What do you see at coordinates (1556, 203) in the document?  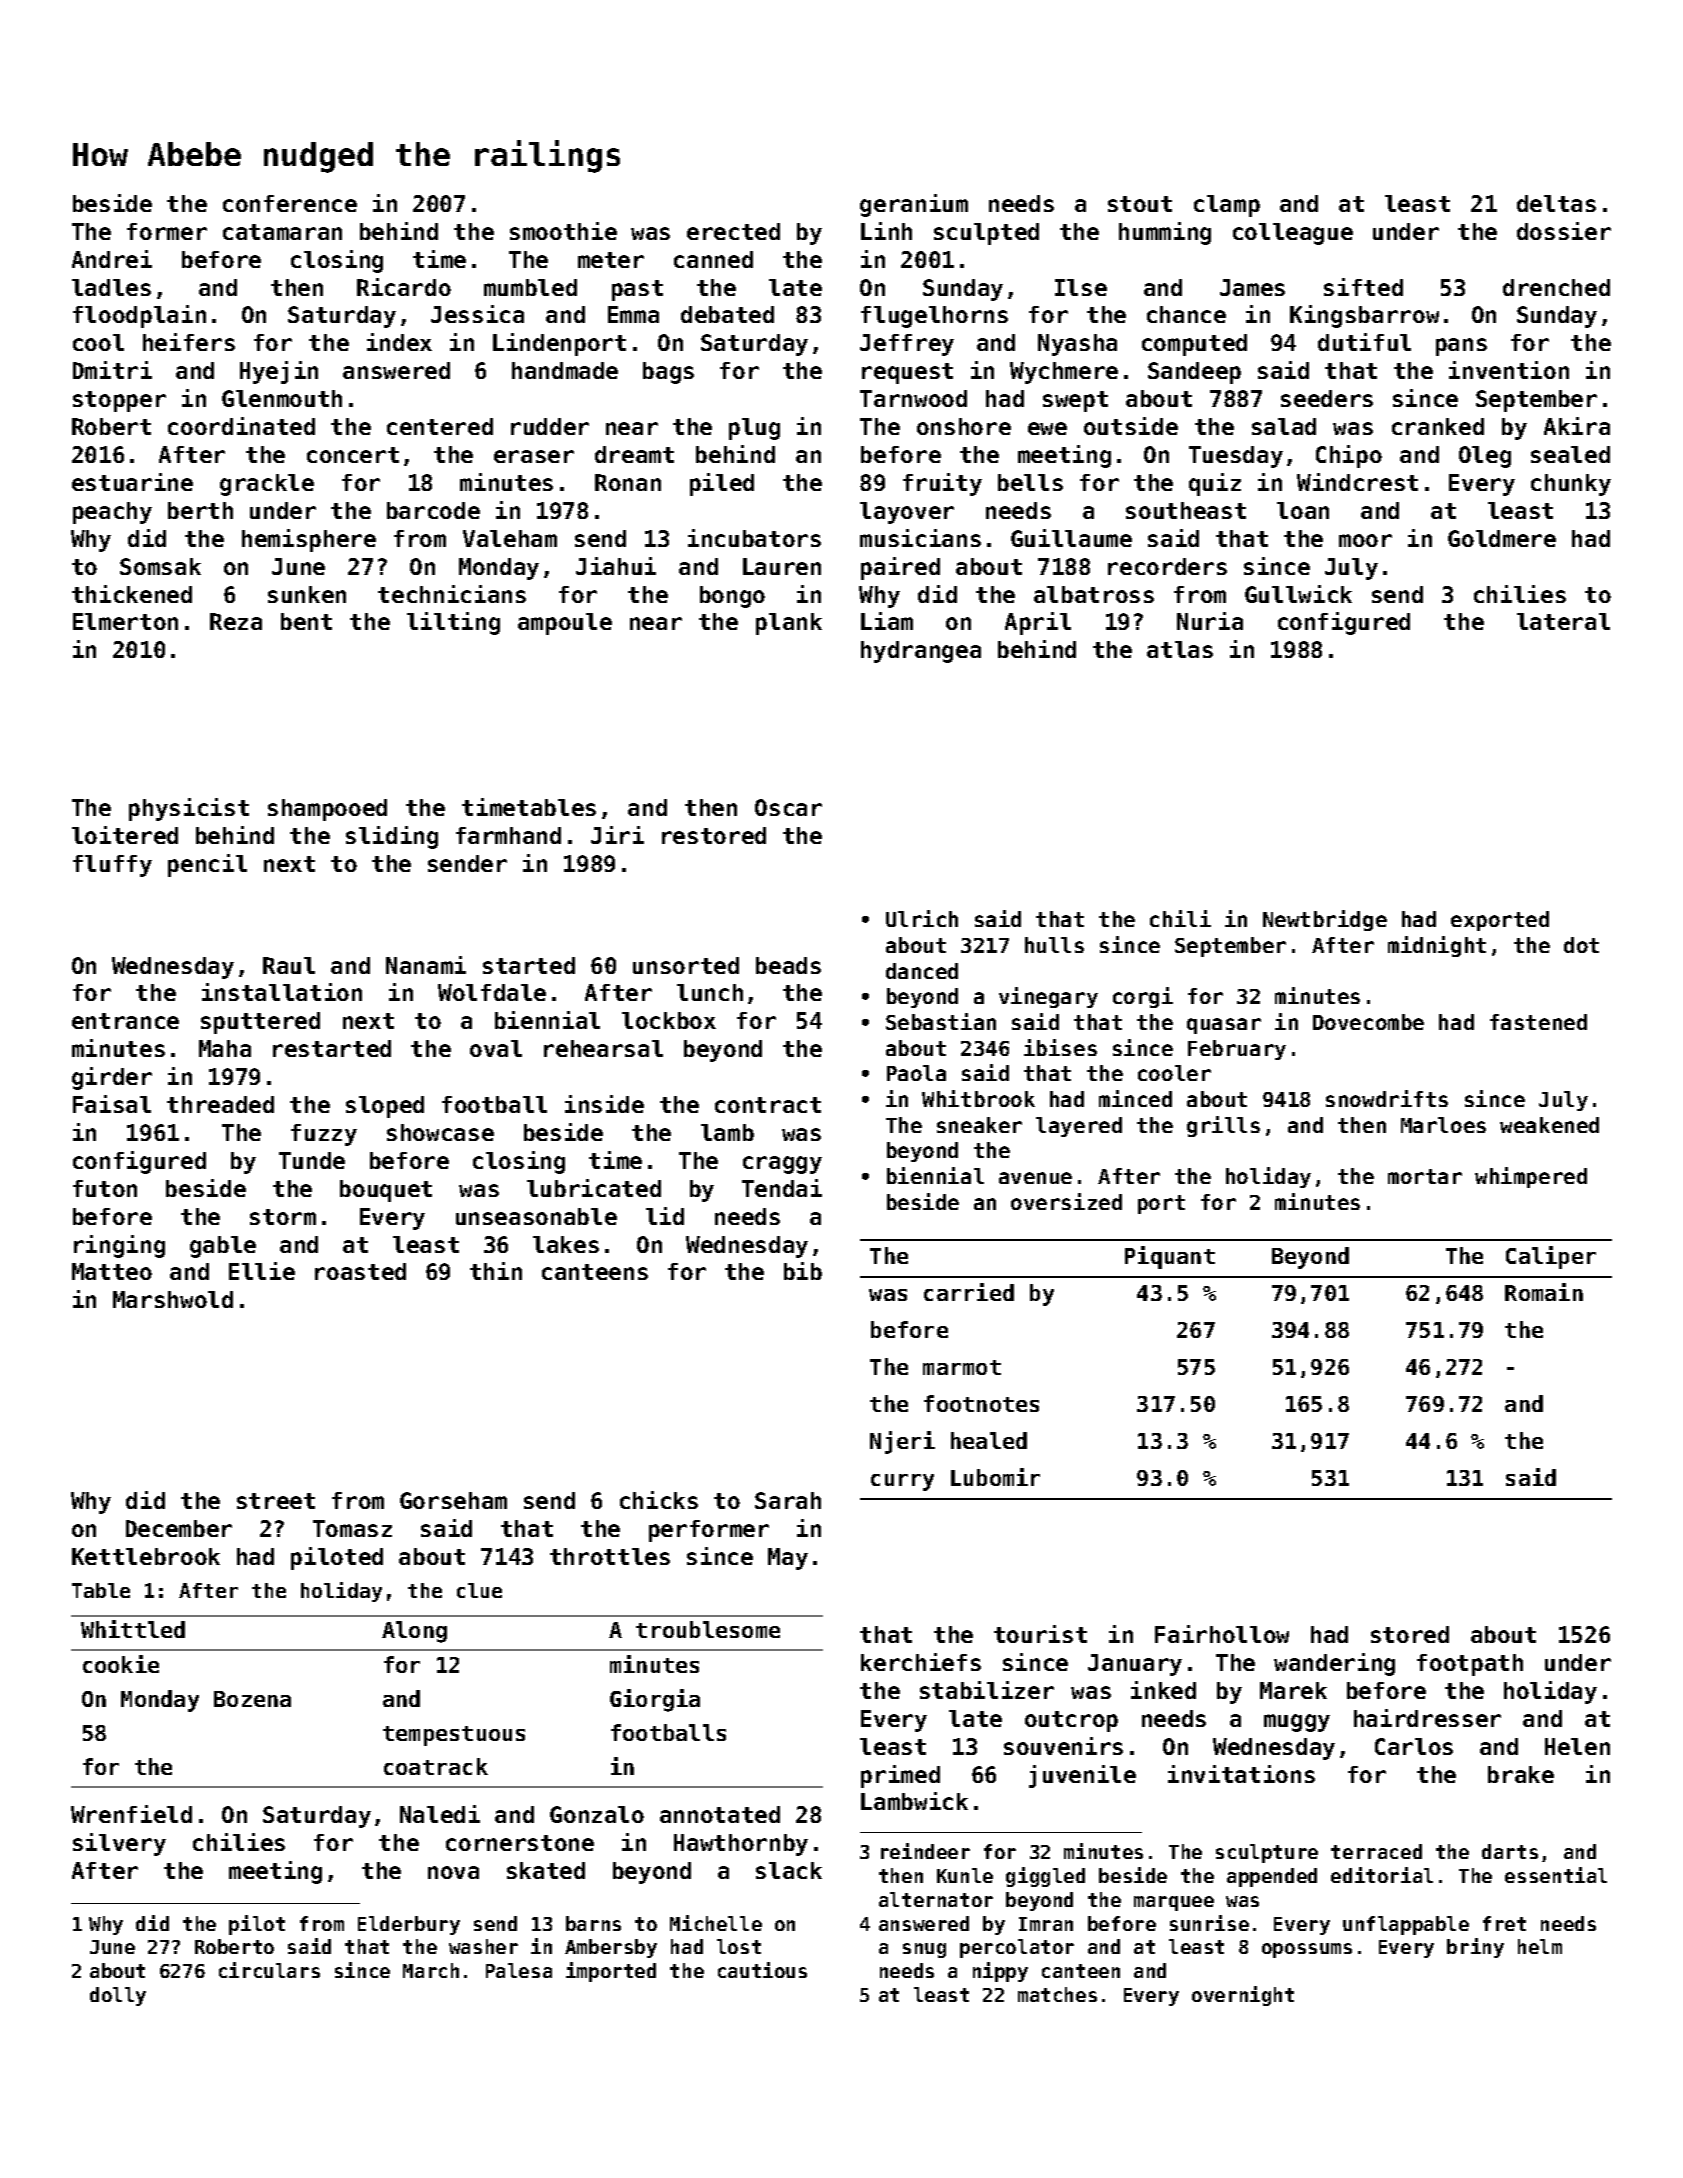 I see `deltas` at bounding box center [1556, 203].
